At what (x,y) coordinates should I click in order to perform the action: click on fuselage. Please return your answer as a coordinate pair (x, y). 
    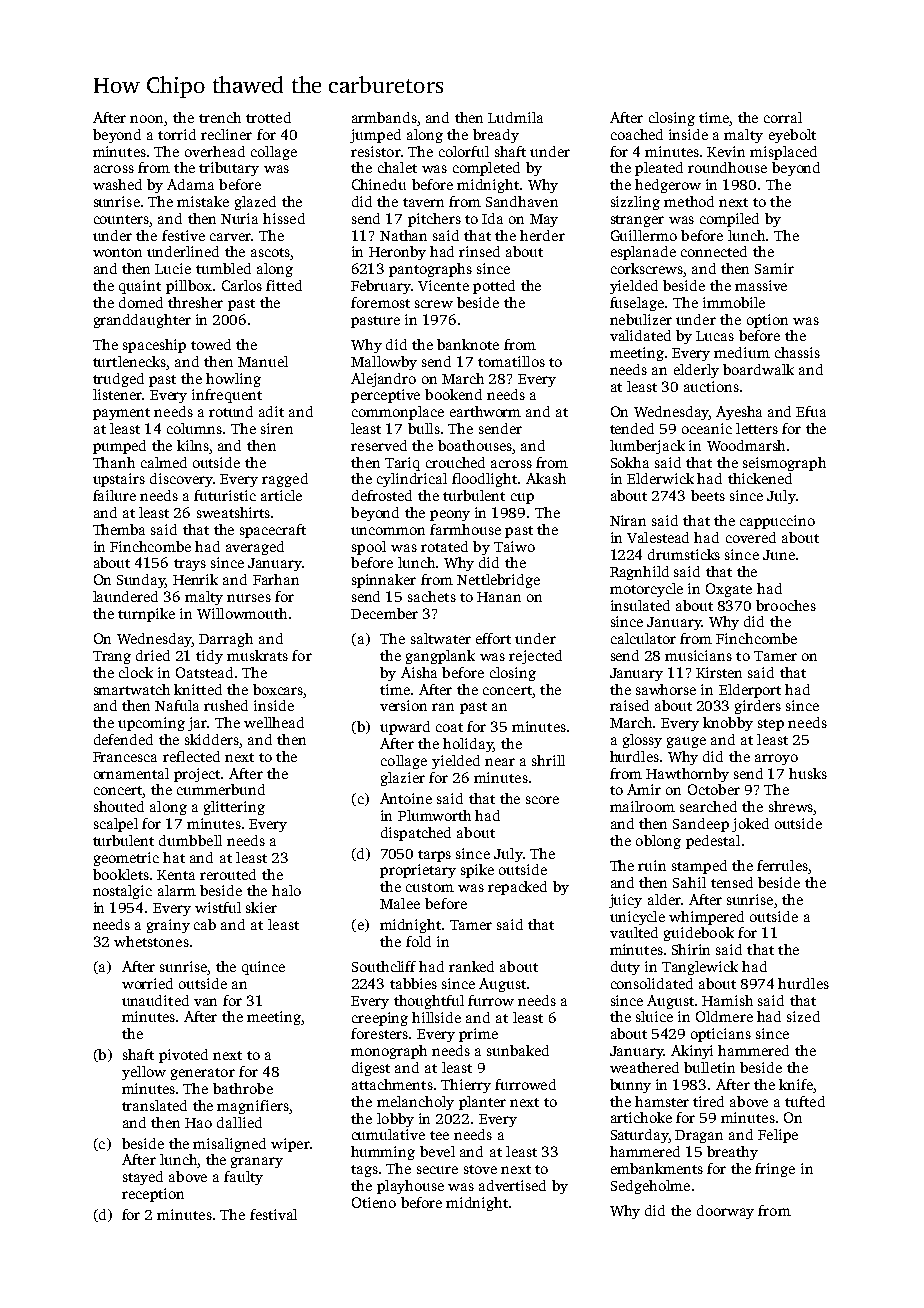
    Looking at the image, I should click on (637, 304).
